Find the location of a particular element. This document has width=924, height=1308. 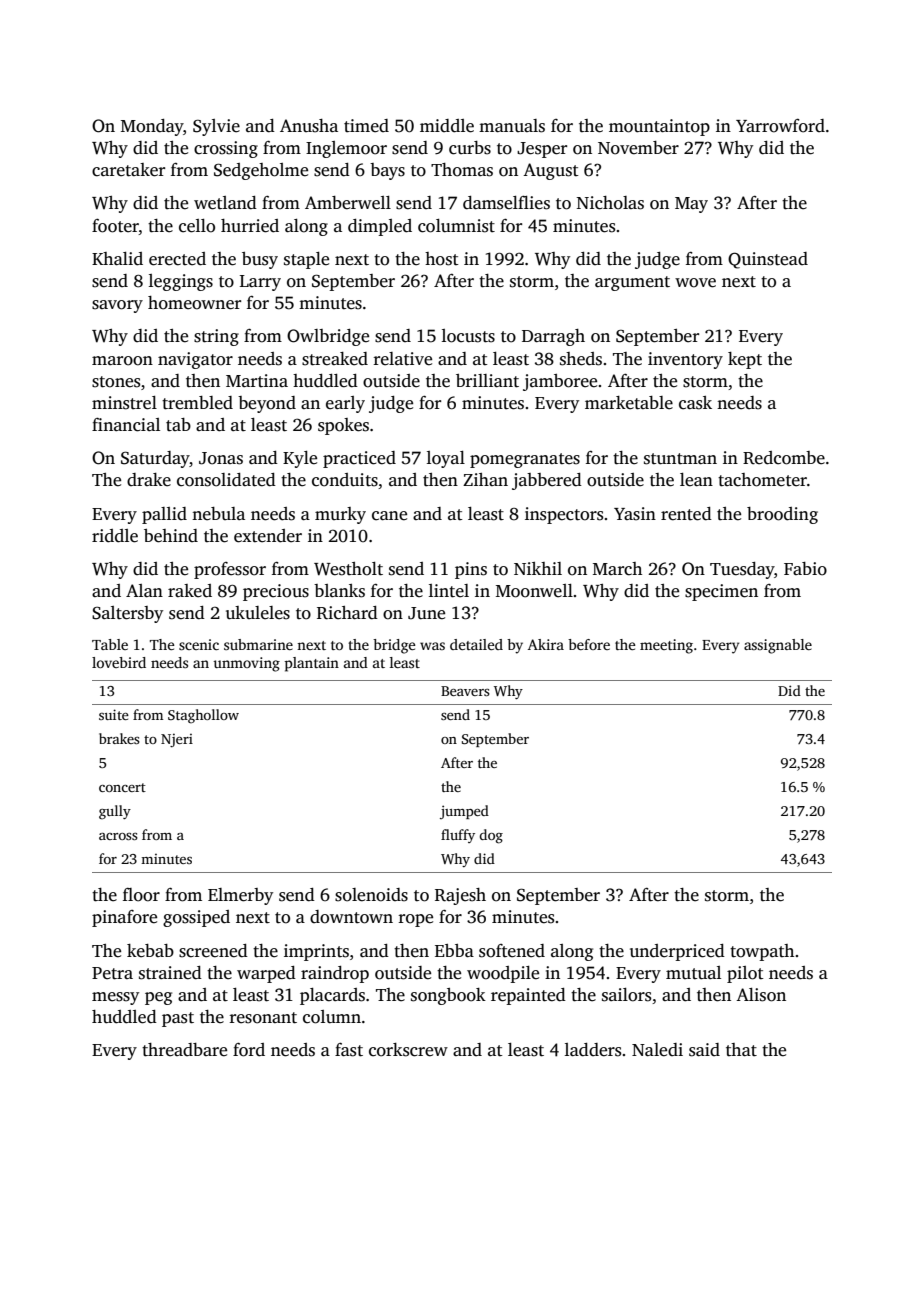

Richard is located at coordinates (347, 613).
